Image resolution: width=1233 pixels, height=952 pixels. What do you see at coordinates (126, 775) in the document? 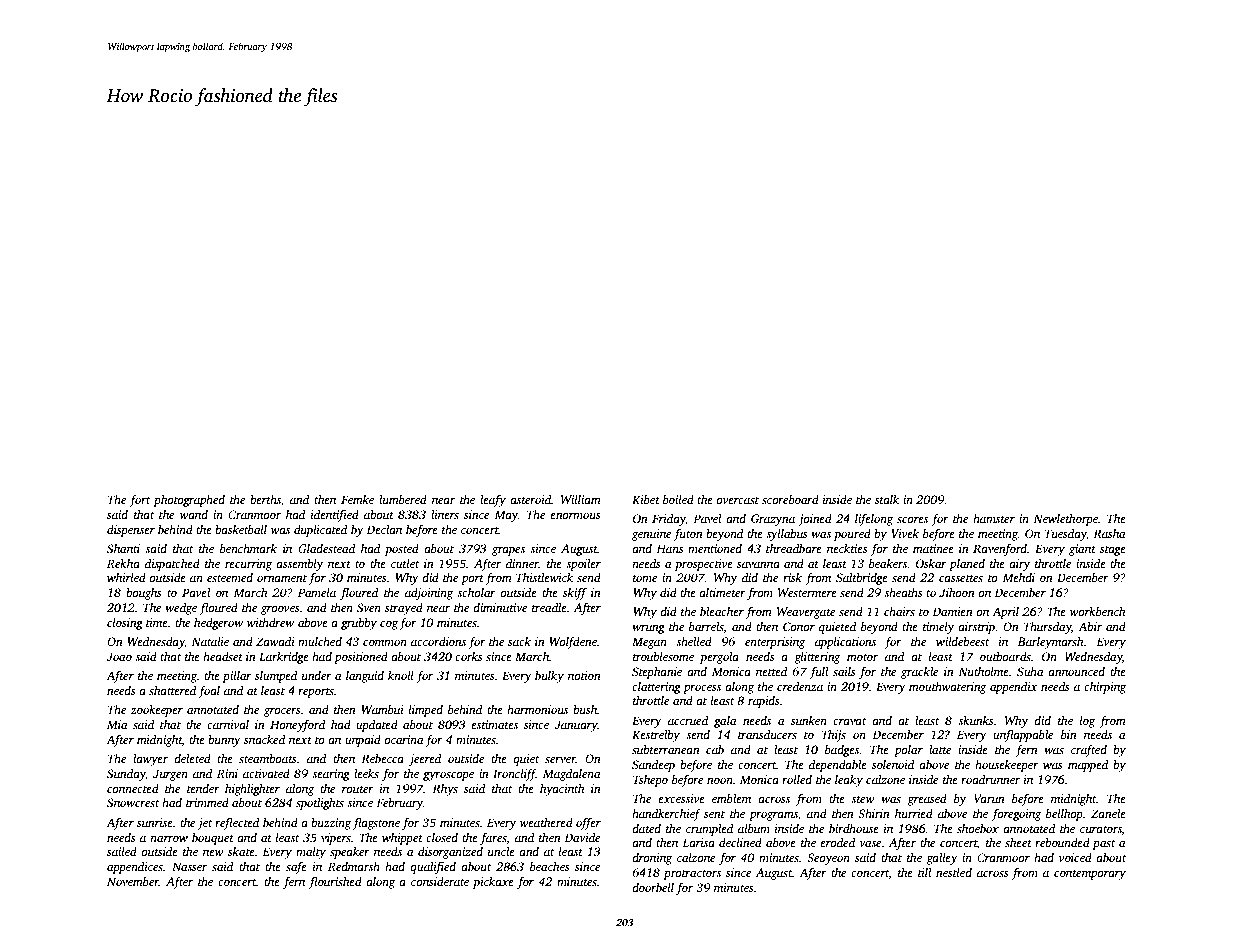
I see `Sunday` at bounding box center [126, 775].
